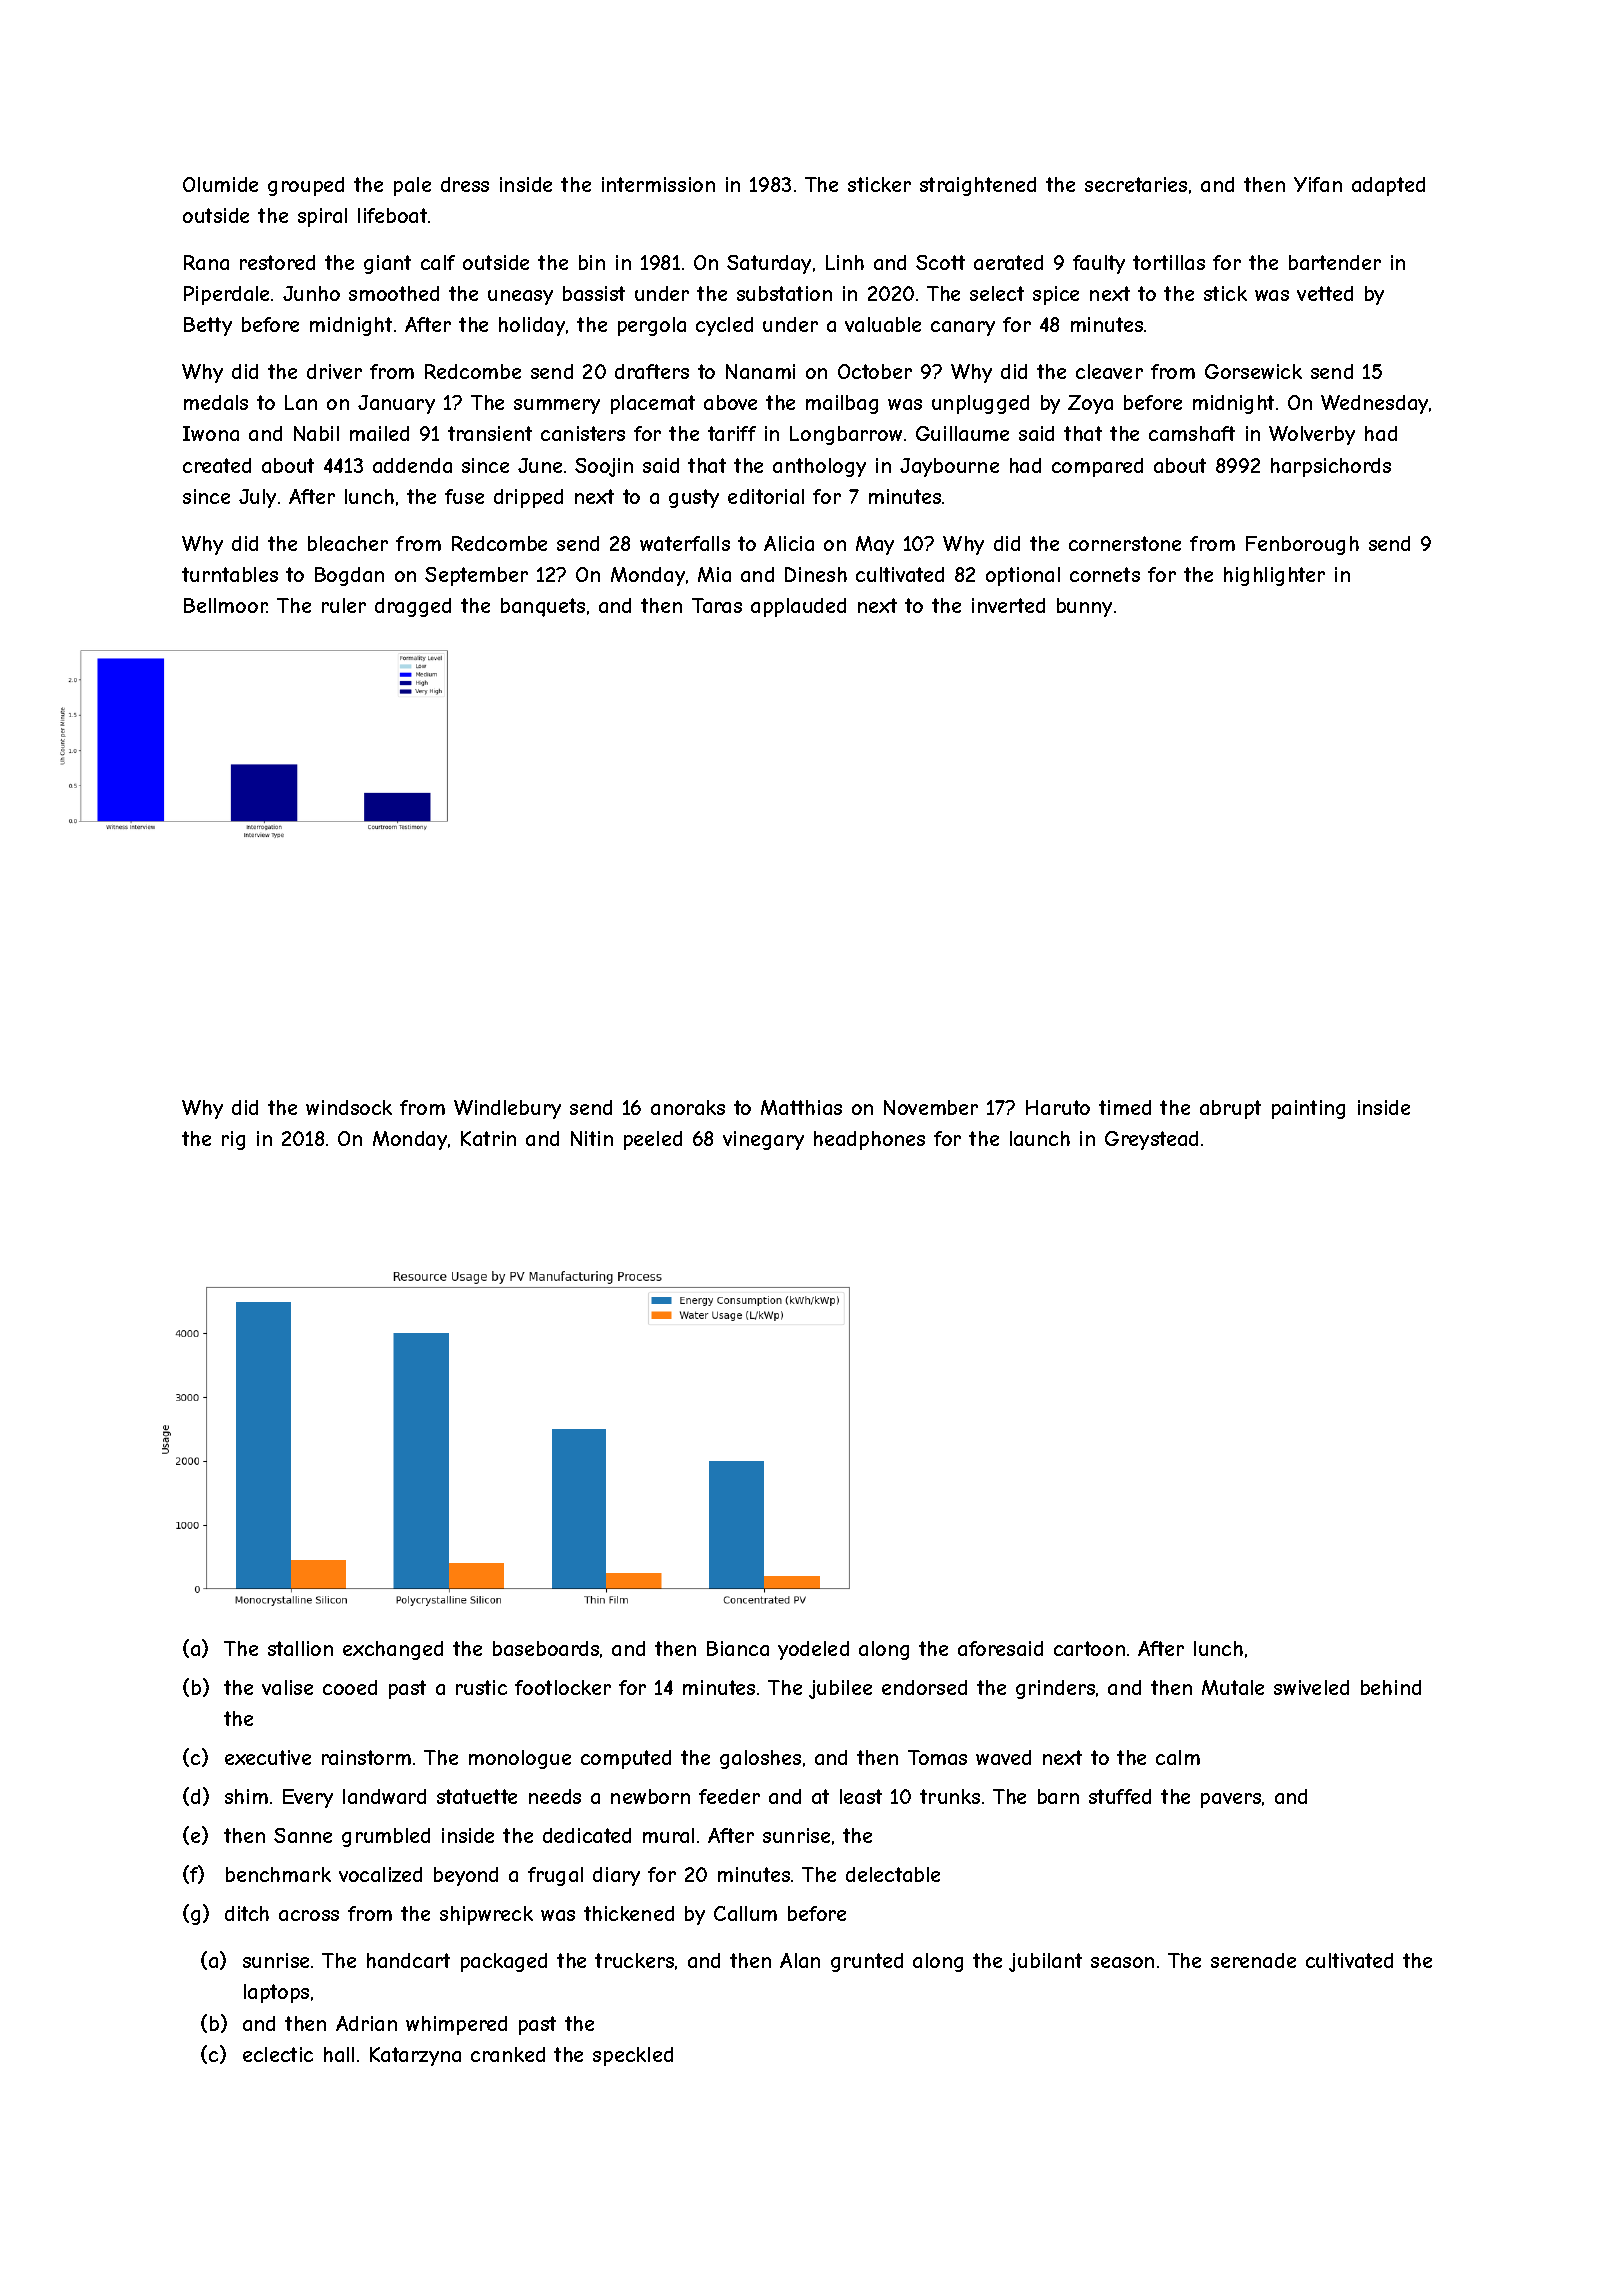 This document has height=2292, width=1620. Describe the element at coordinates (688, 1107) in the document. I see `anoraks` at that location.
